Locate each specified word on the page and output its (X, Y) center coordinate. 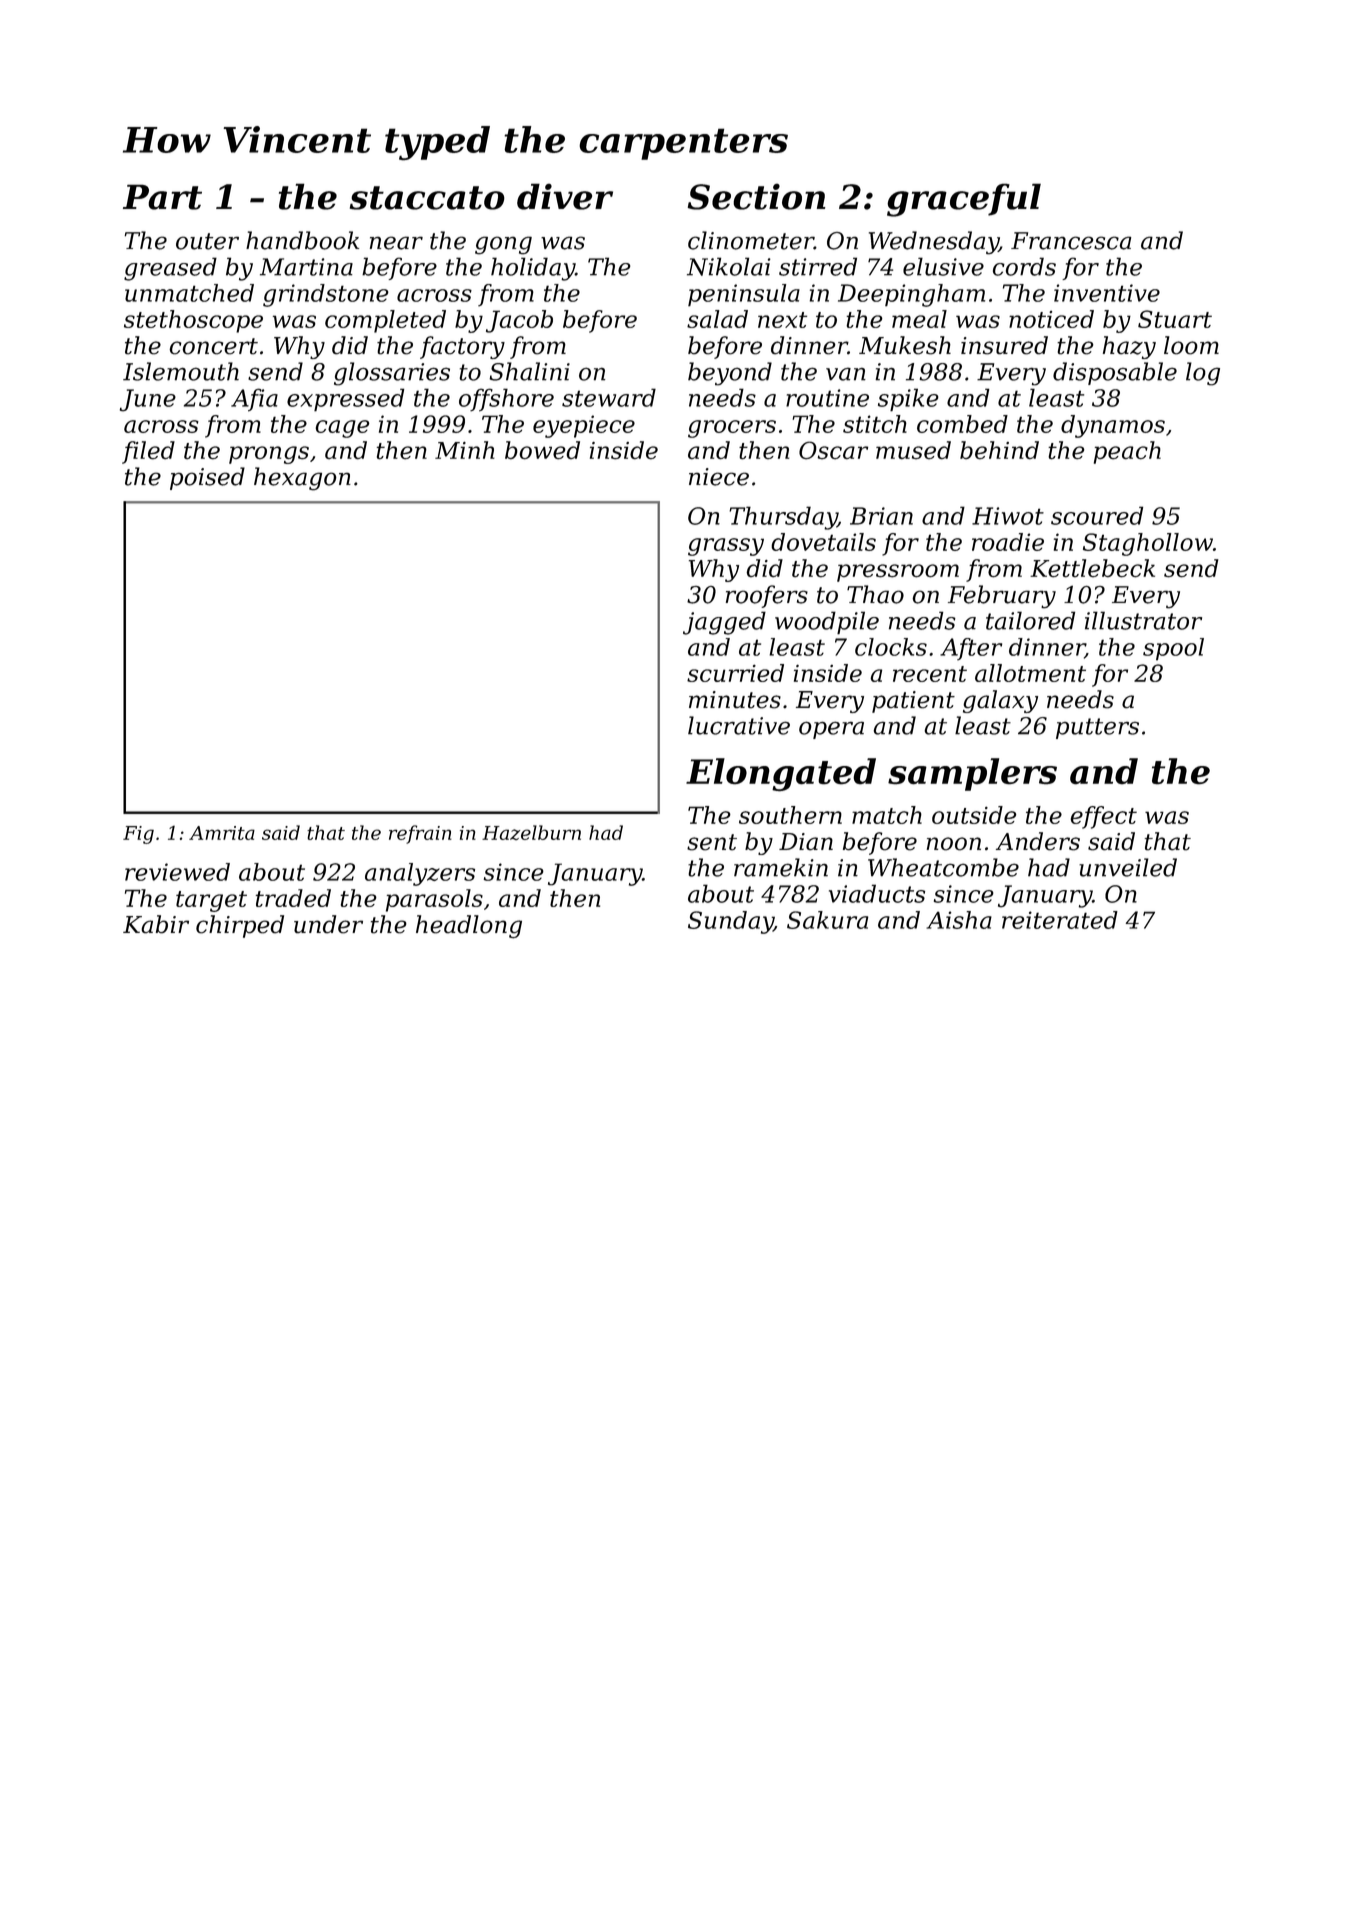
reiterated (1060, 920)
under (328, 924)
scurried (735, 673)
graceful (964, 200)
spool (1173, 649)
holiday (533, 269)
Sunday (731, 922)
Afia (254, 400)
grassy (726, 547)
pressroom (898, 573)
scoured (1097, 515)
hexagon (302, 479)
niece (719, 477)
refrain (420, 834)
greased (170, 269)
